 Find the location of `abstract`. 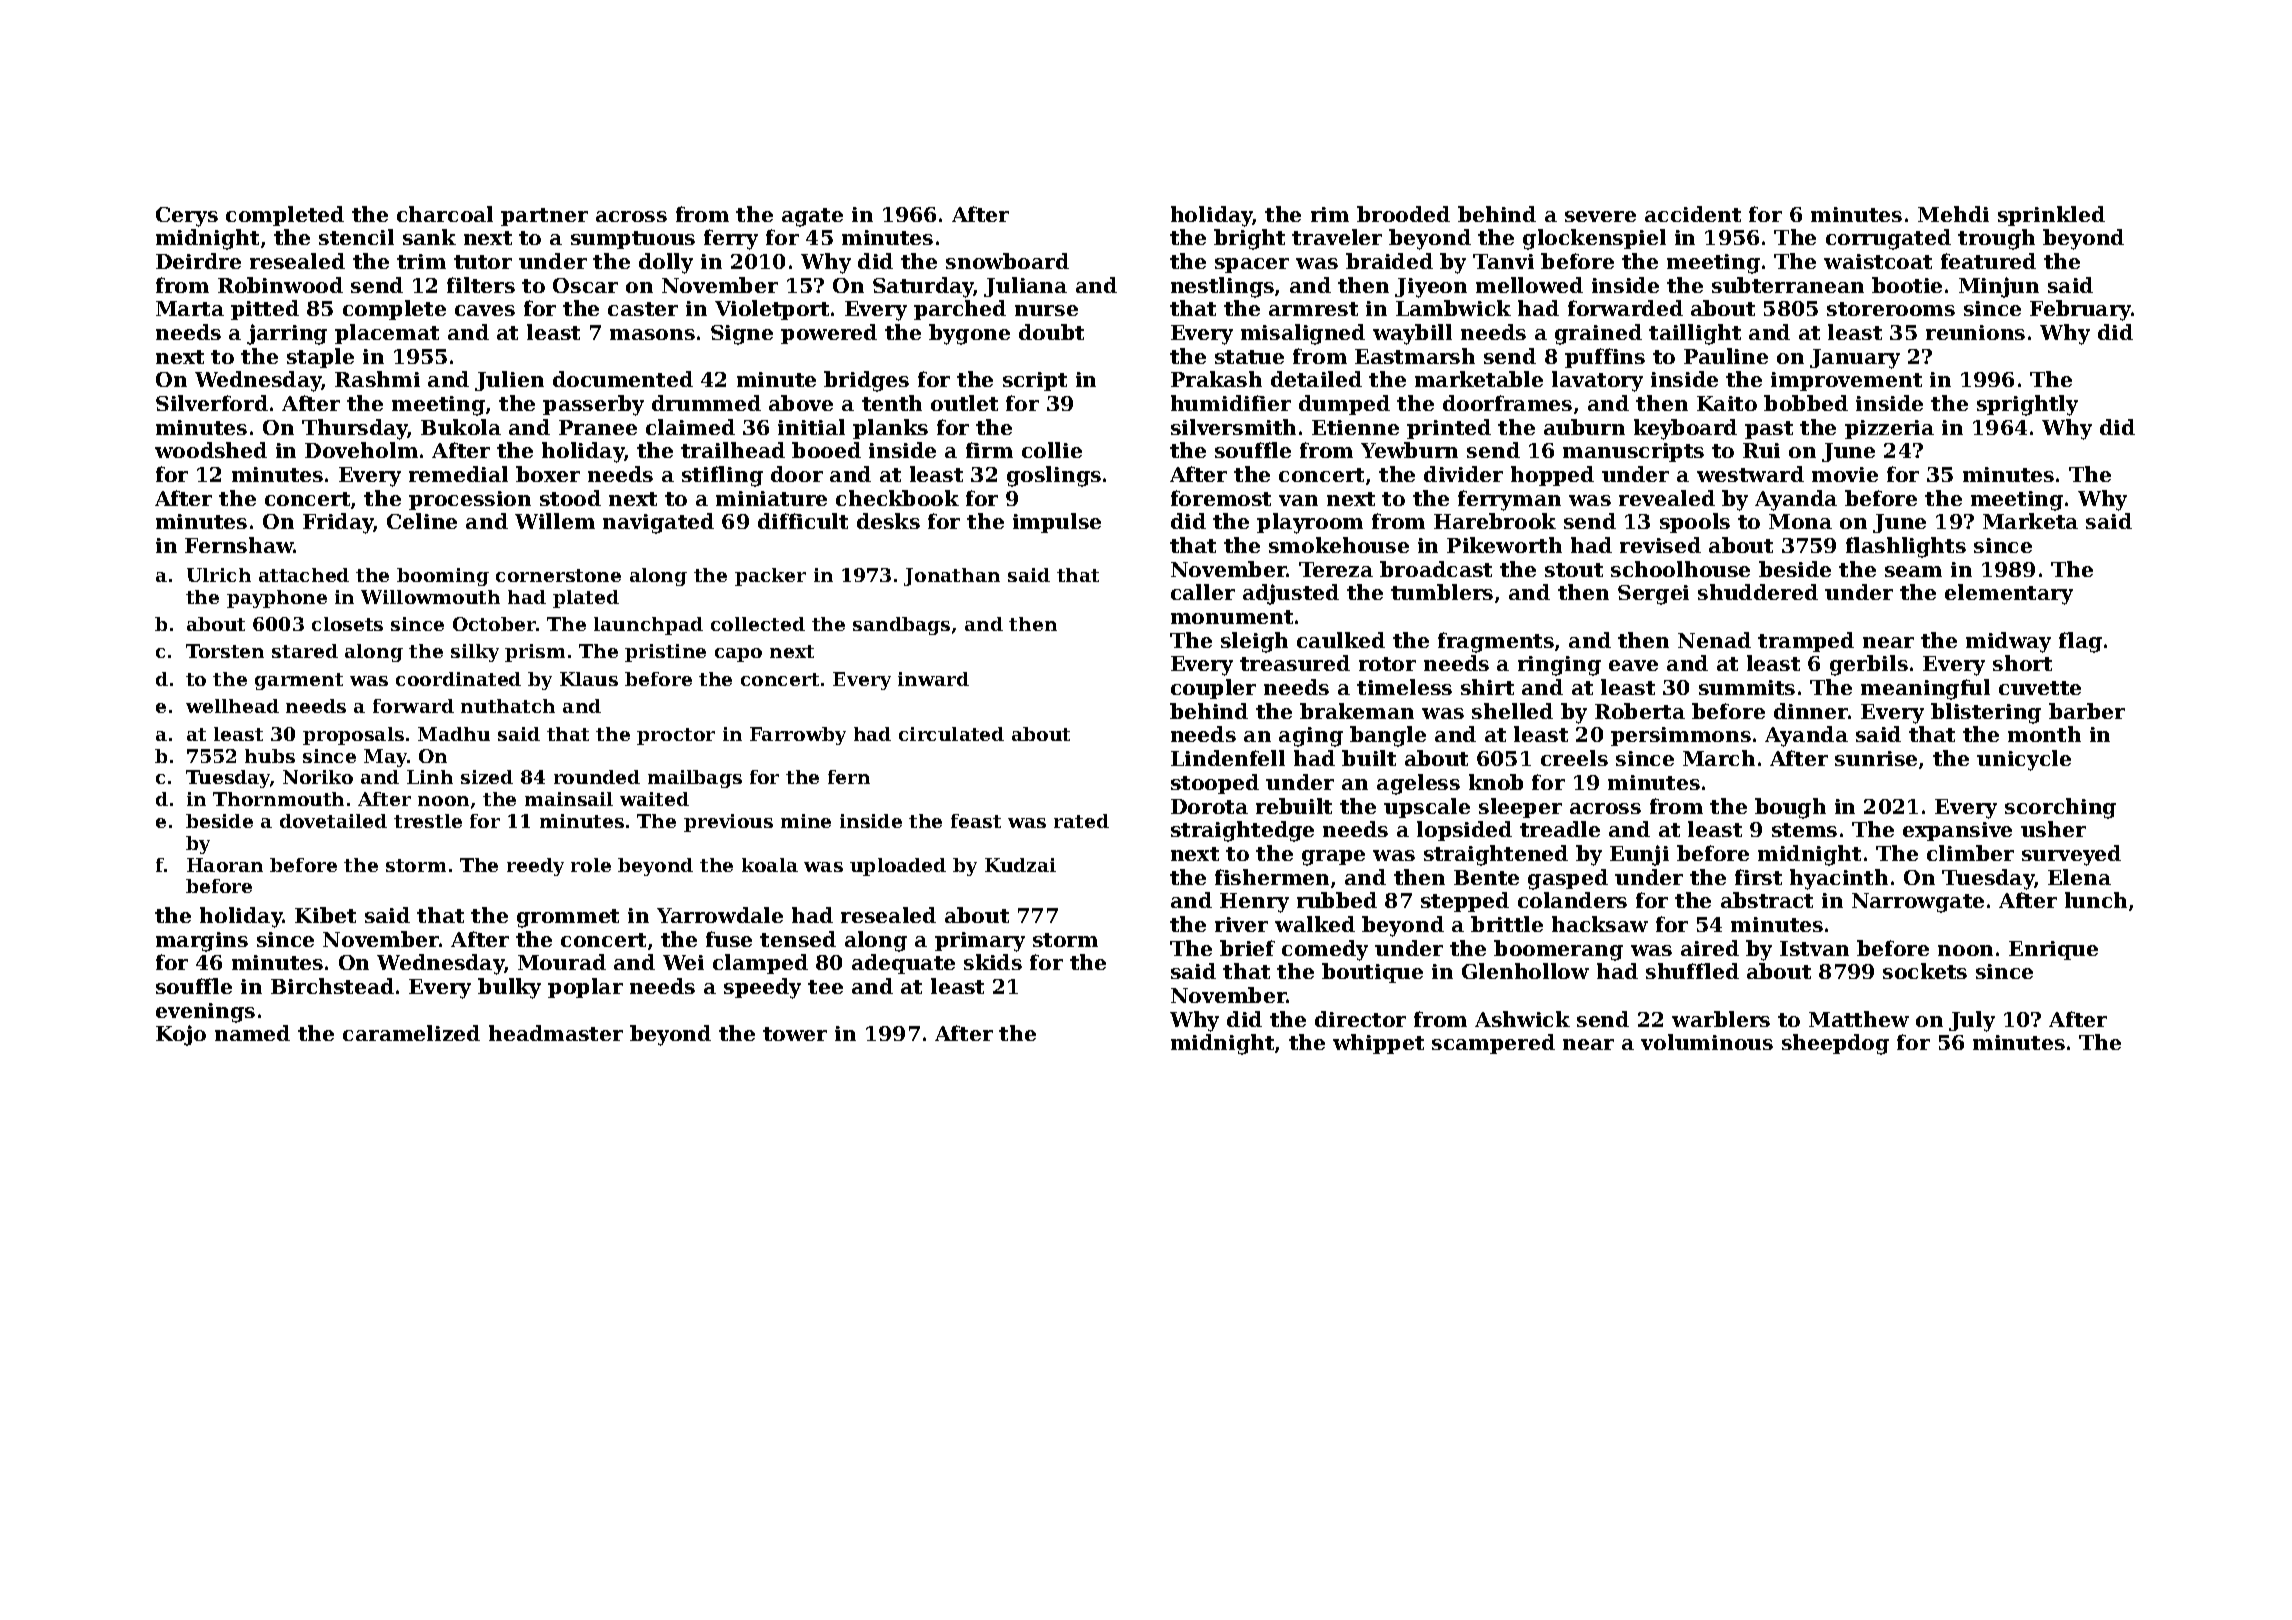

abstract is located at coordinates (1767, 900).
